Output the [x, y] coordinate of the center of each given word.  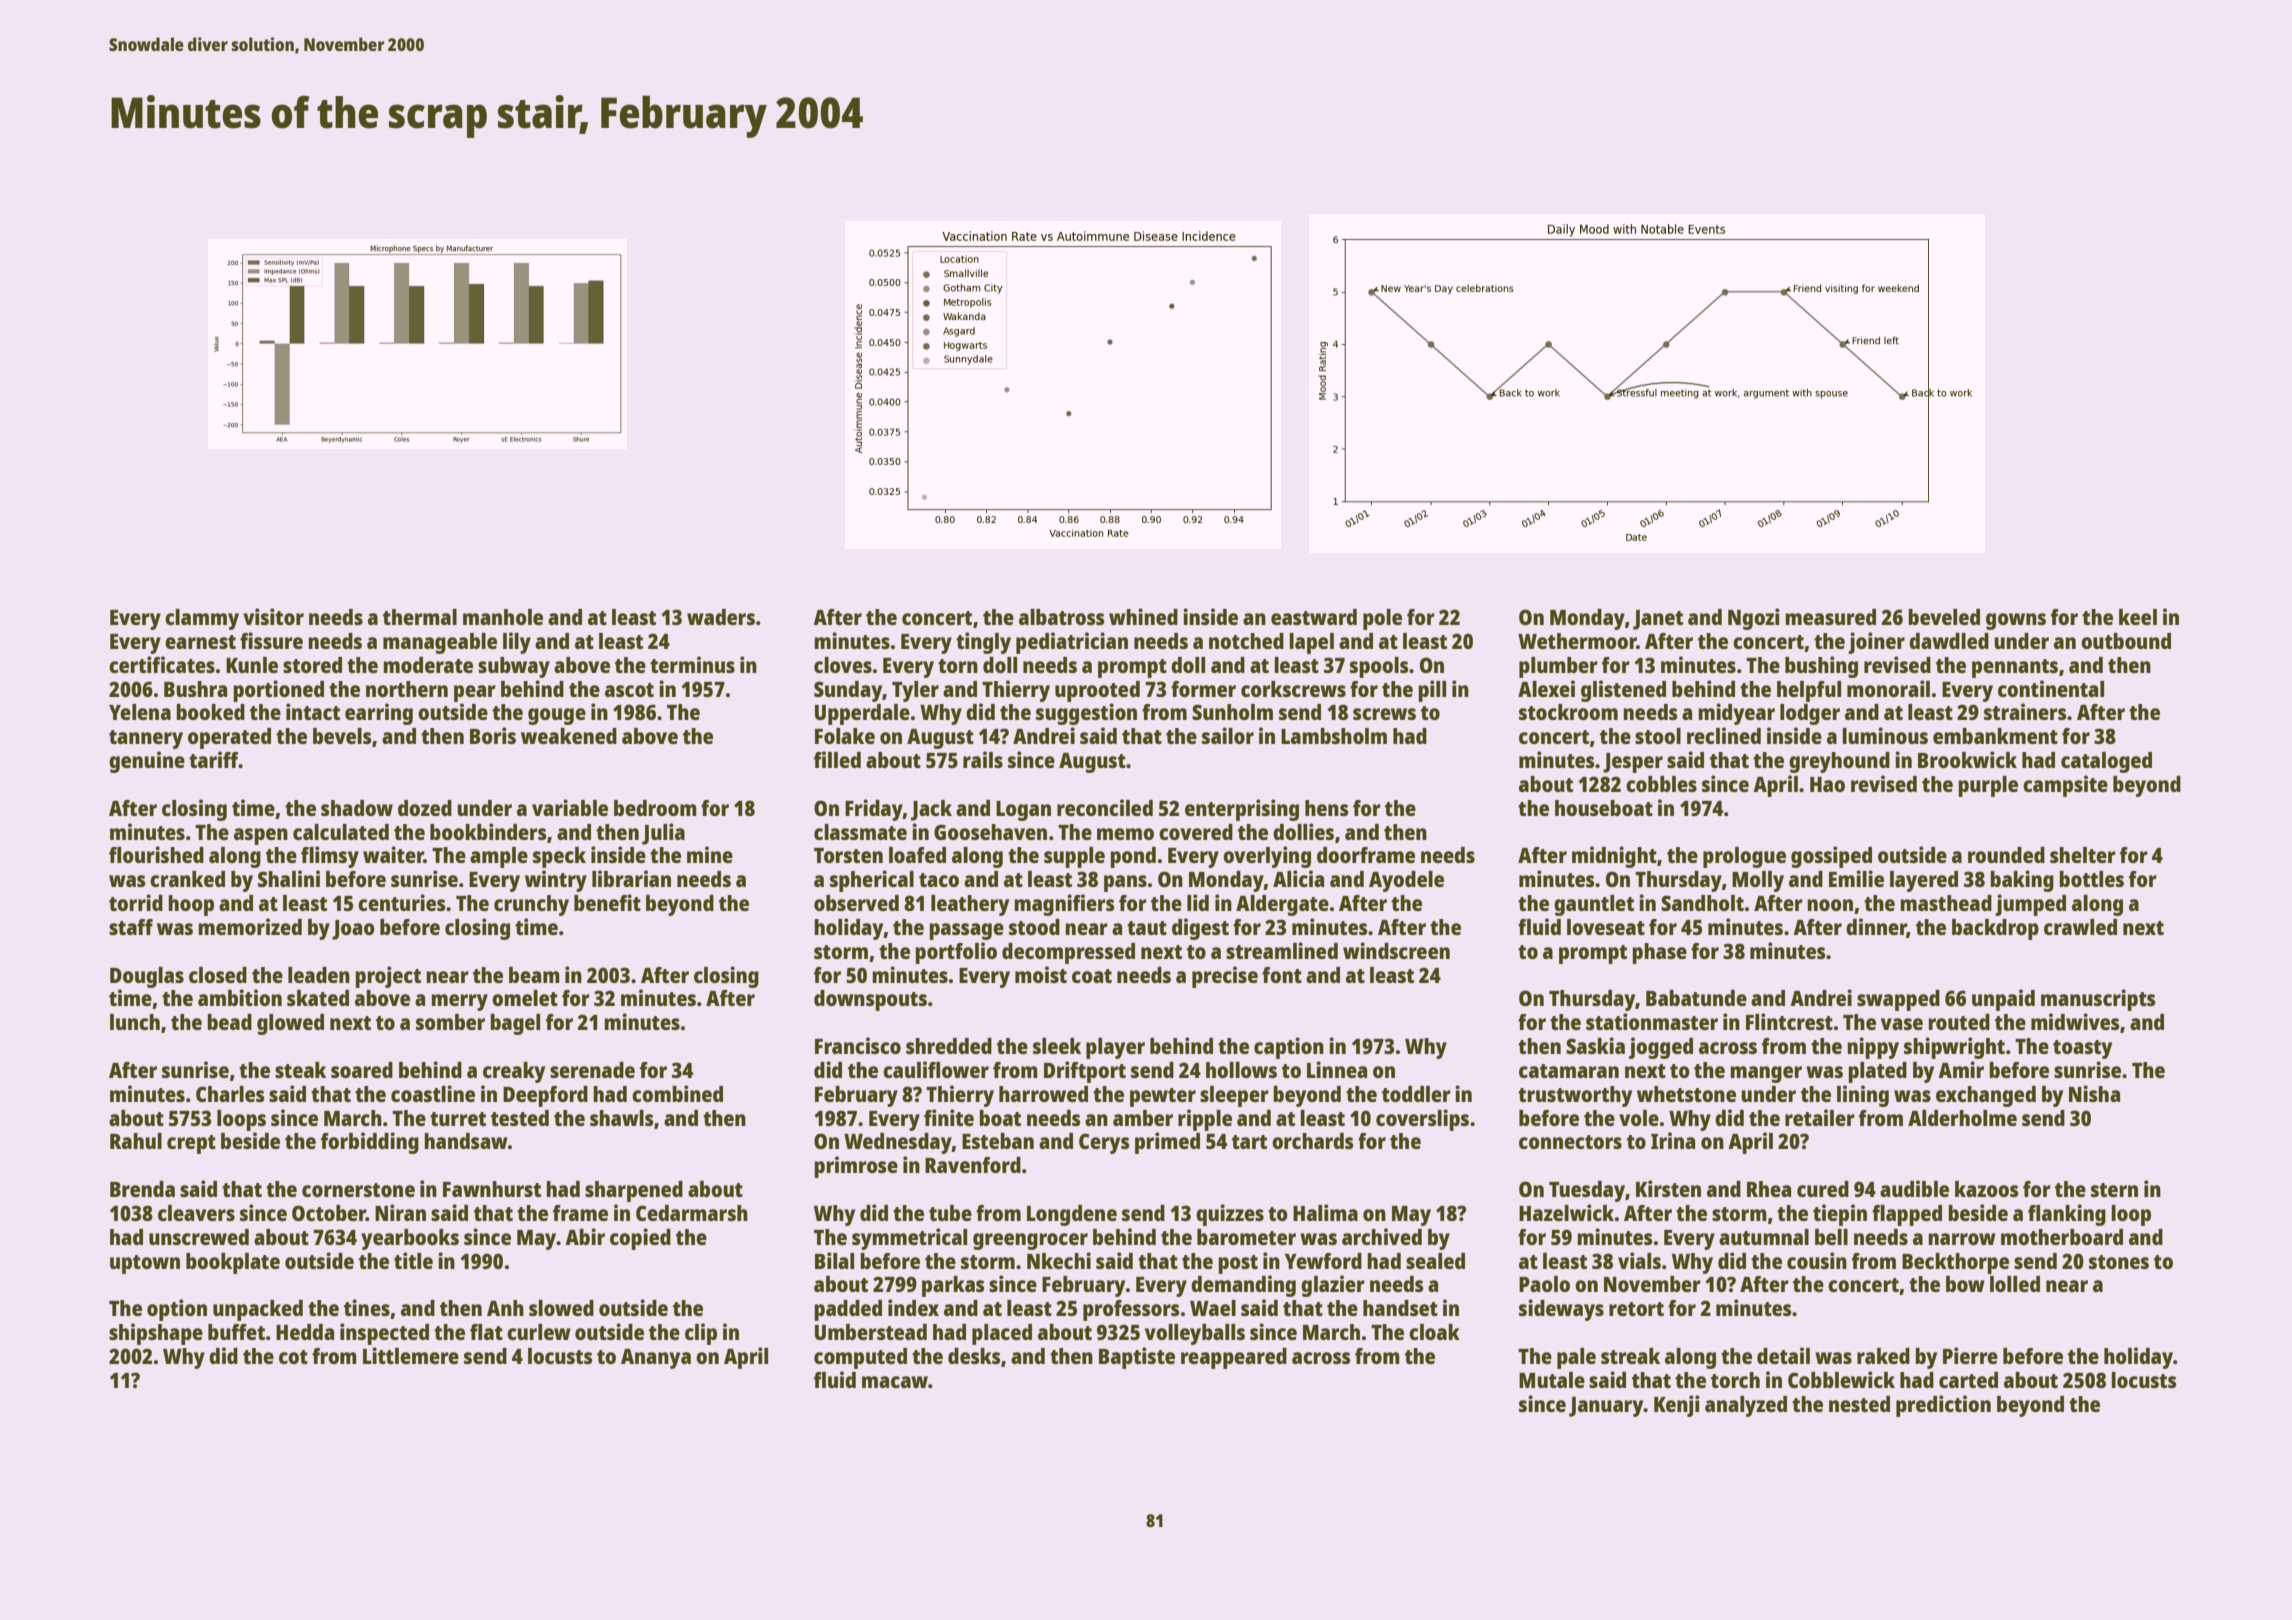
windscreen [1396, 950]
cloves [843, 665]
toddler [1416, 1094]
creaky [514, 1072]
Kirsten [1668, 1188]
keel [2138, 617]
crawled [2080, 927]
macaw [895, 1382]
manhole [503, 617]
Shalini [289, 878]
